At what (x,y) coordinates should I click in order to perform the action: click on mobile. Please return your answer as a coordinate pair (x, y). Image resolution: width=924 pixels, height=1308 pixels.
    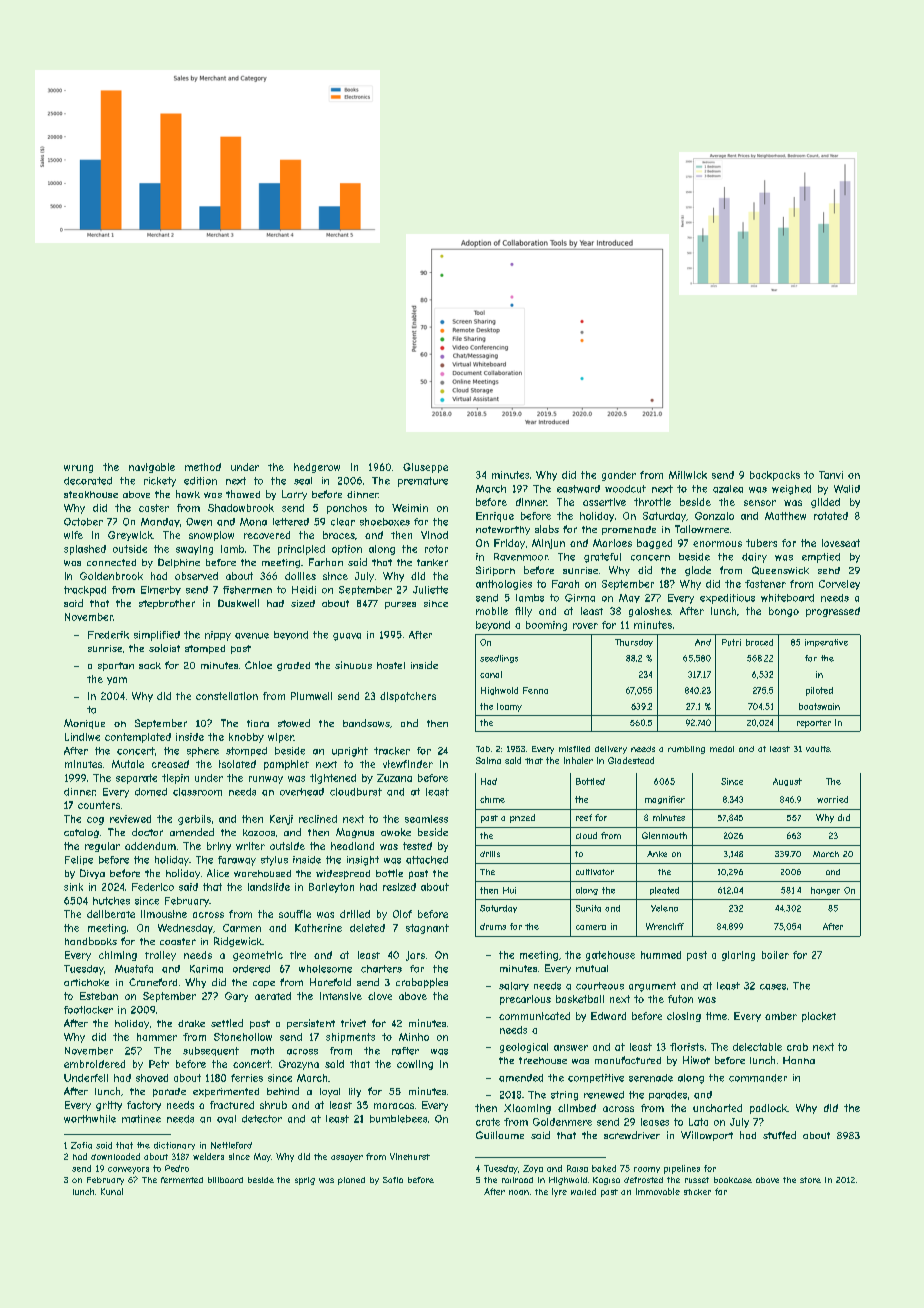
    Looking at the image, I should click on (492, 611).
